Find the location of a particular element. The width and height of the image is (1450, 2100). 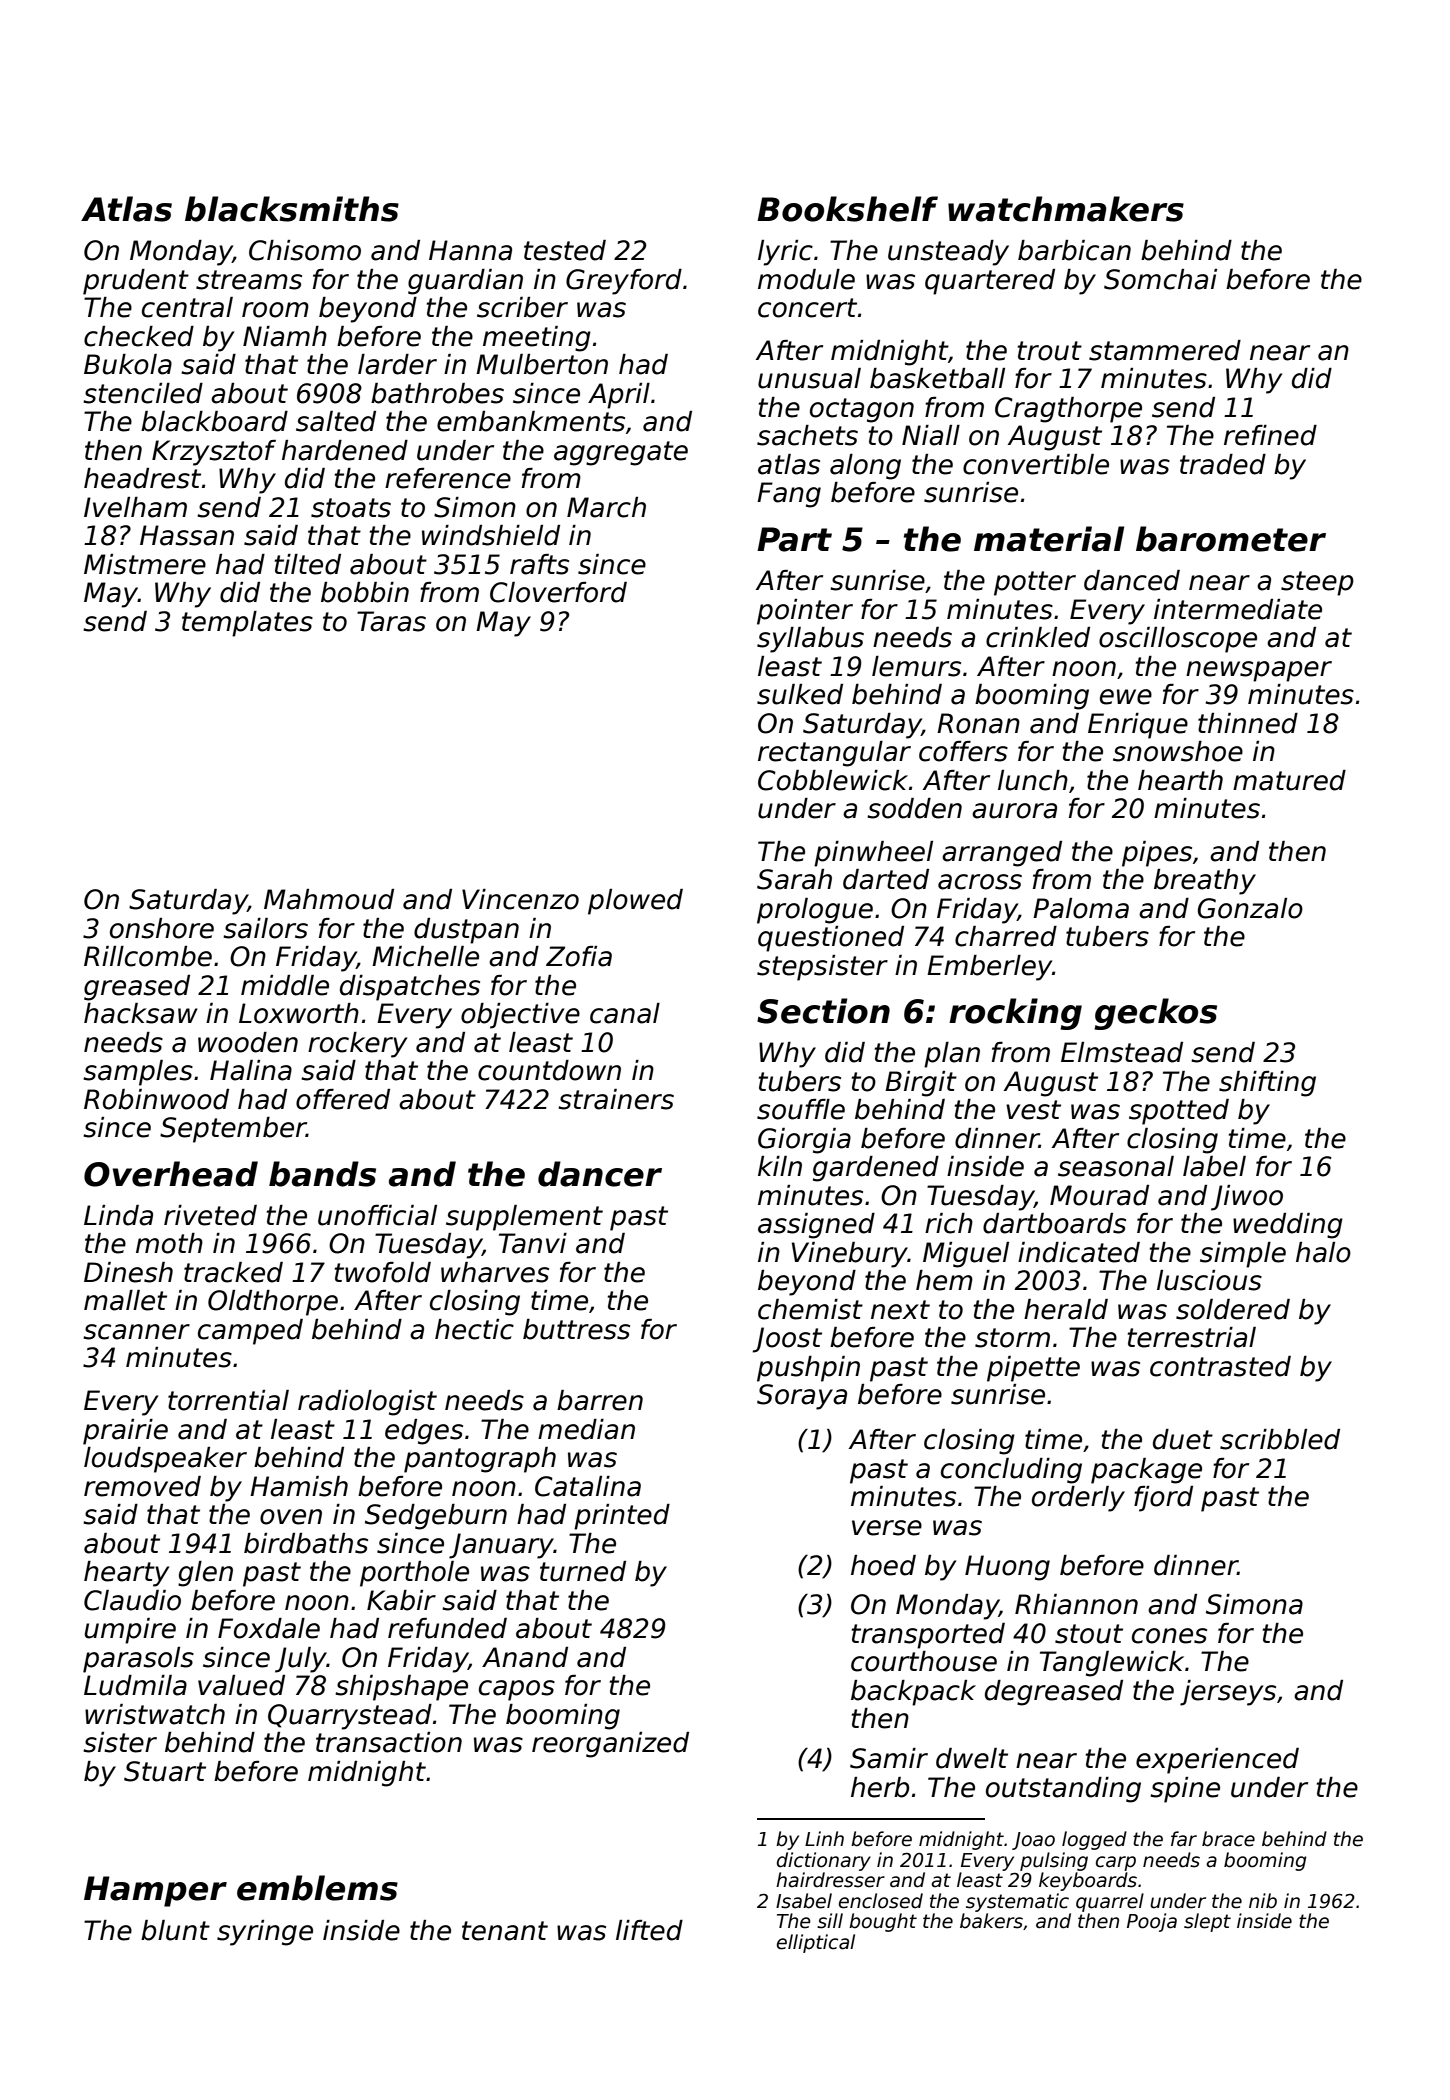

Mahmoud is located at coordinates (329, 899).
